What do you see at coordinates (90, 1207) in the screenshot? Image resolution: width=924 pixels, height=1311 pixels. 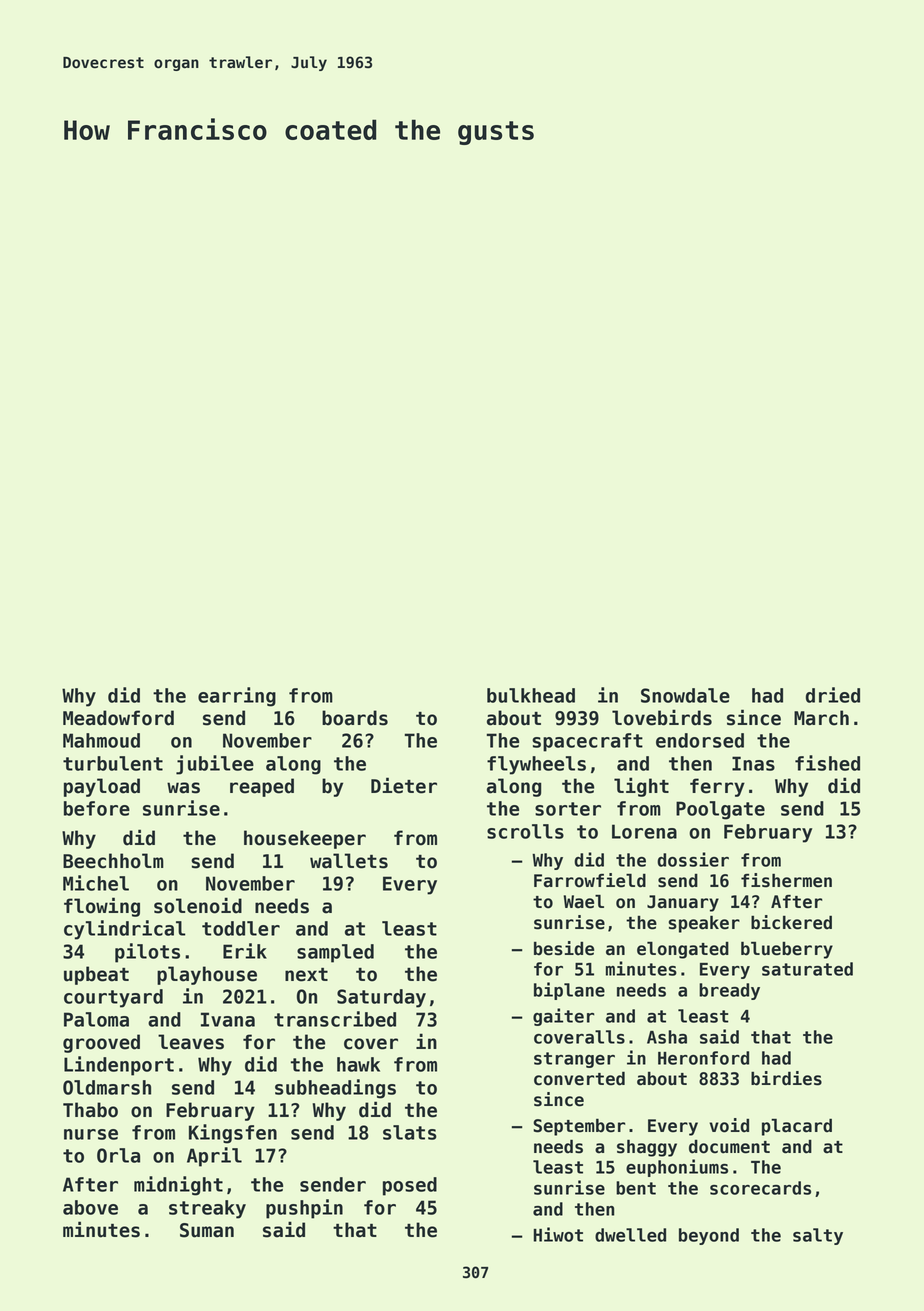 I see `above` at bounding box center [90, 1207].
